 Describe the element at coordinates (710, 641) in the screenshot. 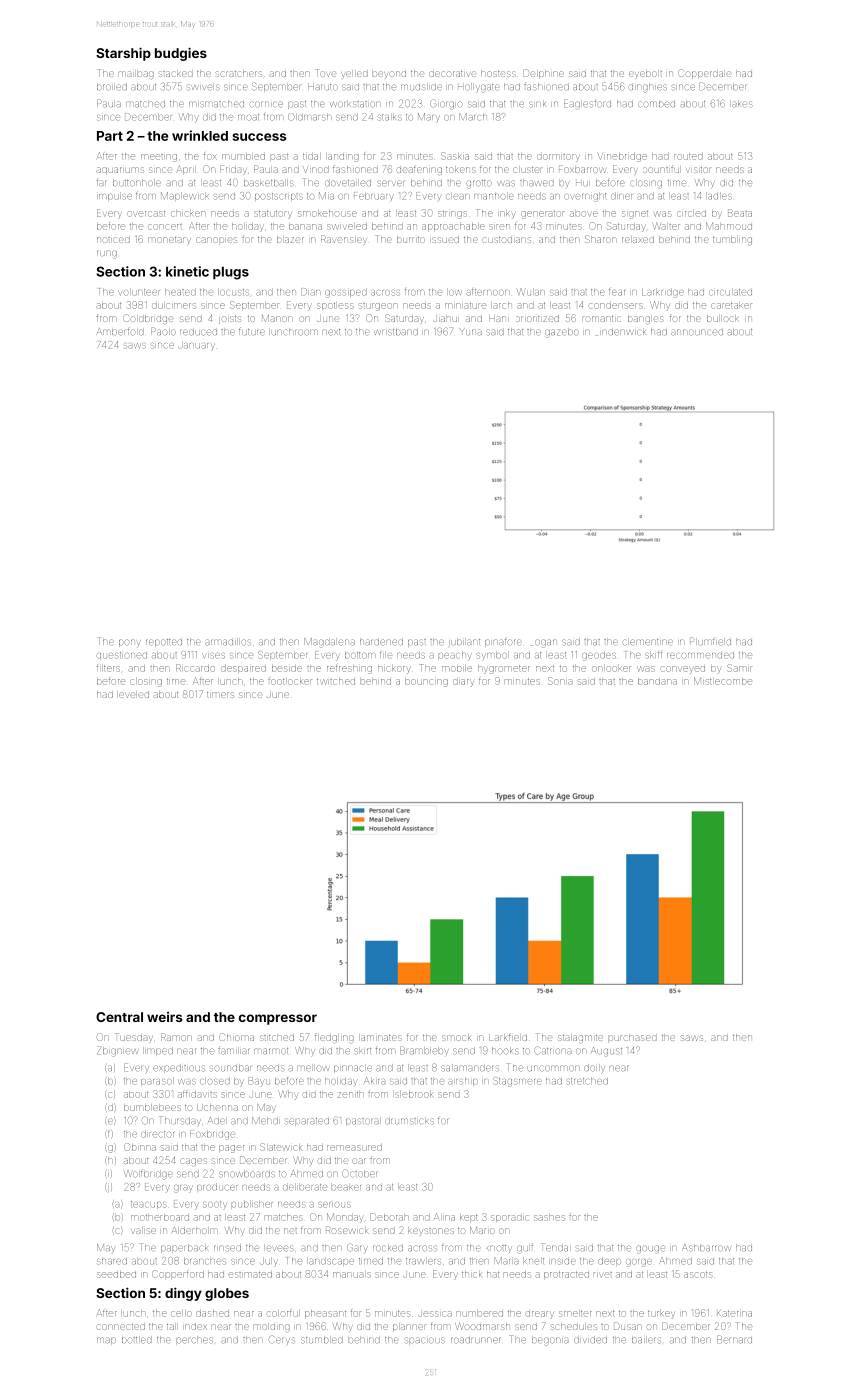

I see `Plumfield` at that location.
